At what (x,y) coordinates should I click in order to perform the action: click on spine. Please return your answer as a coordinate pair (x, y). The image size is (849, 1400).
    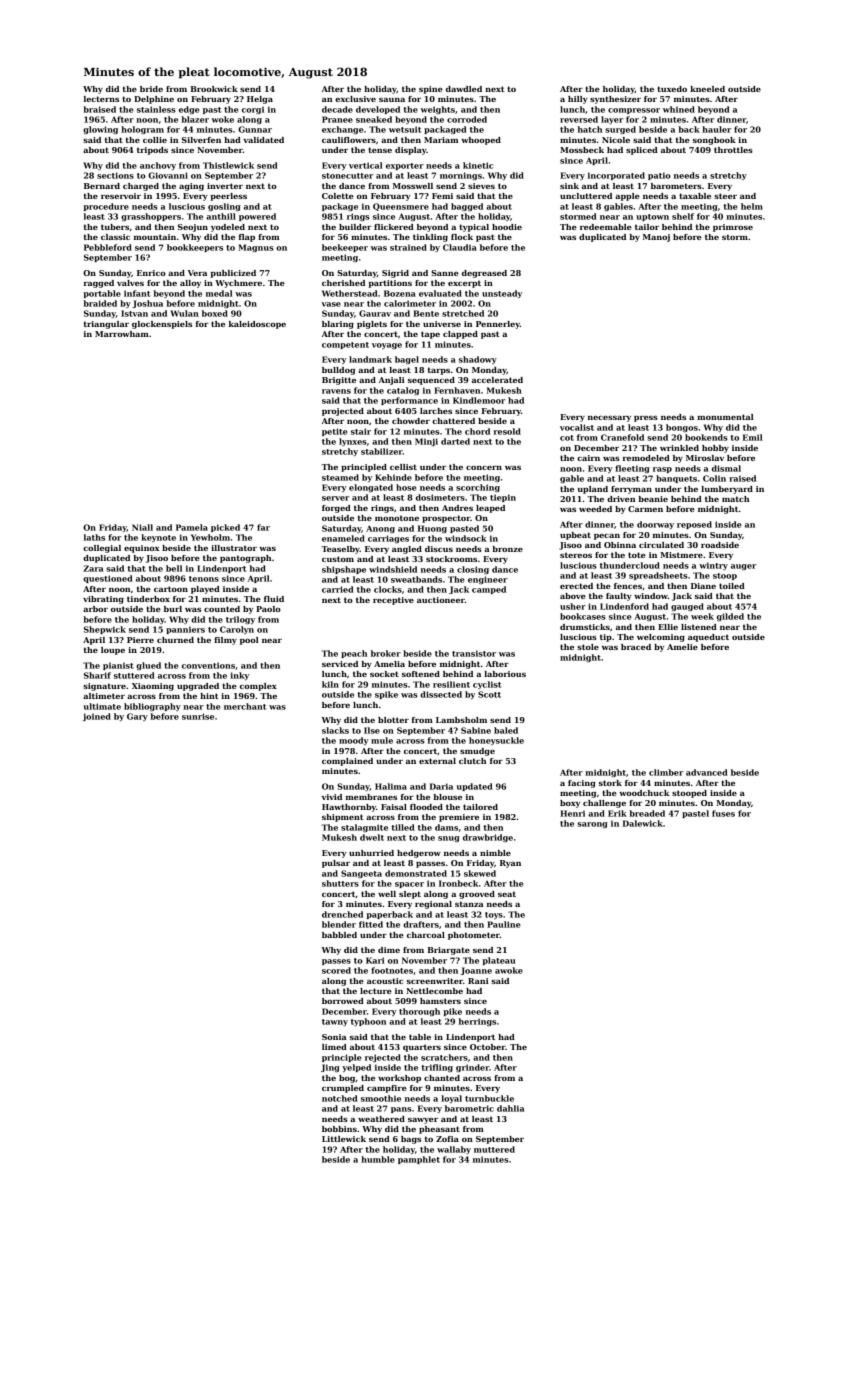
    Looking at the image, I should click on (431, 90).
